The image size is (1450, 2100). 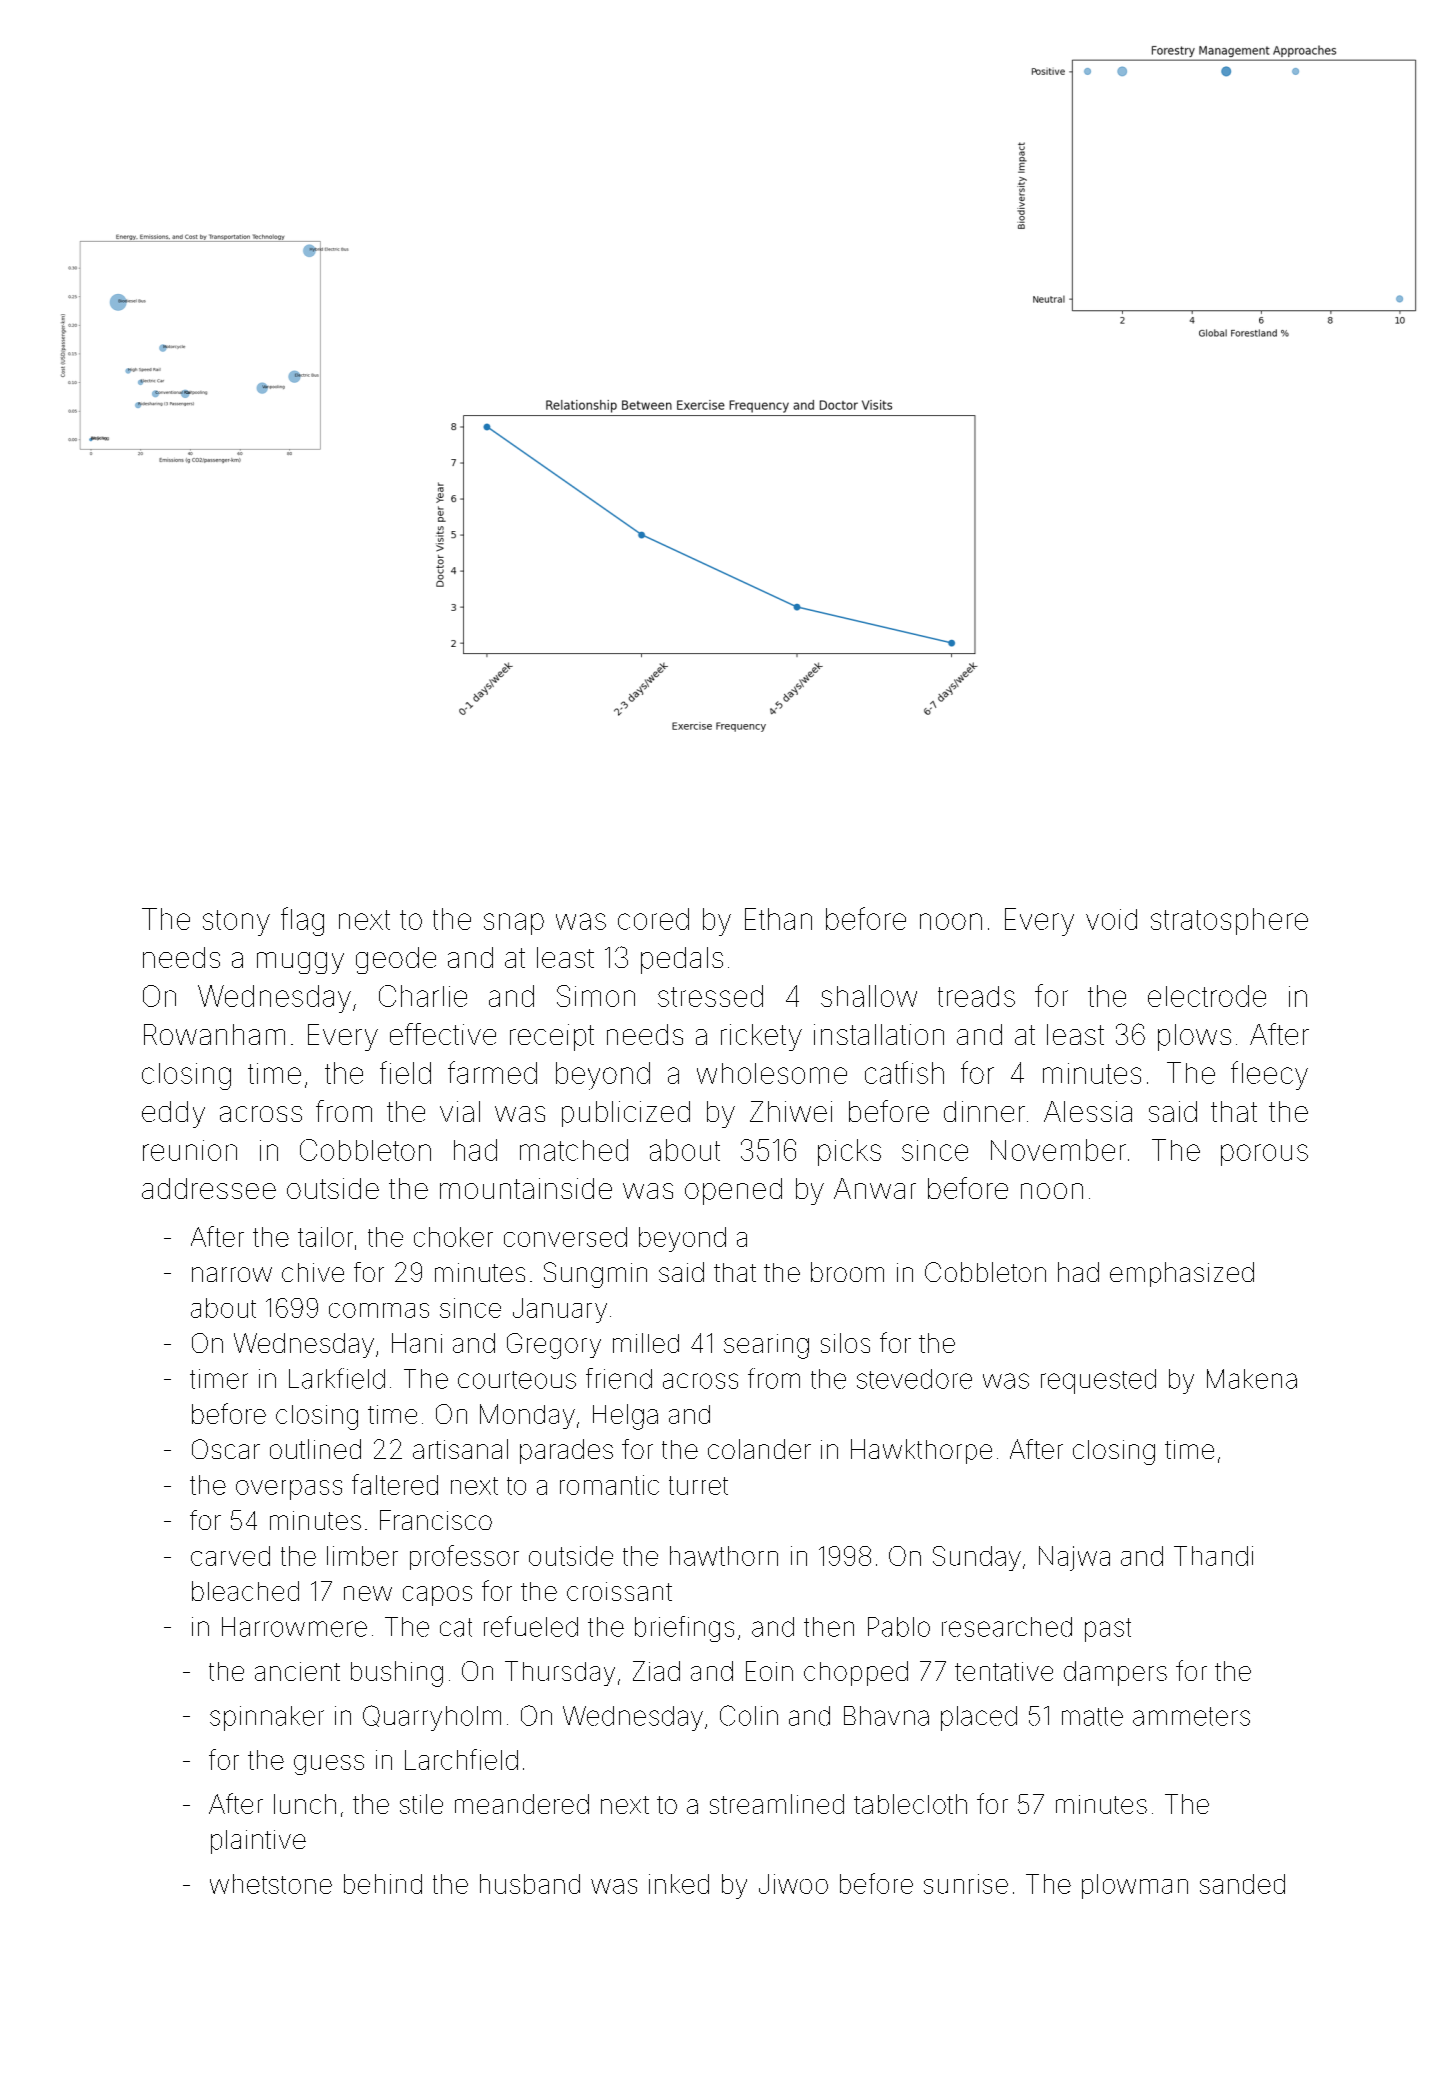 I want to click on sanded, so click(x=1242, y=1884).
